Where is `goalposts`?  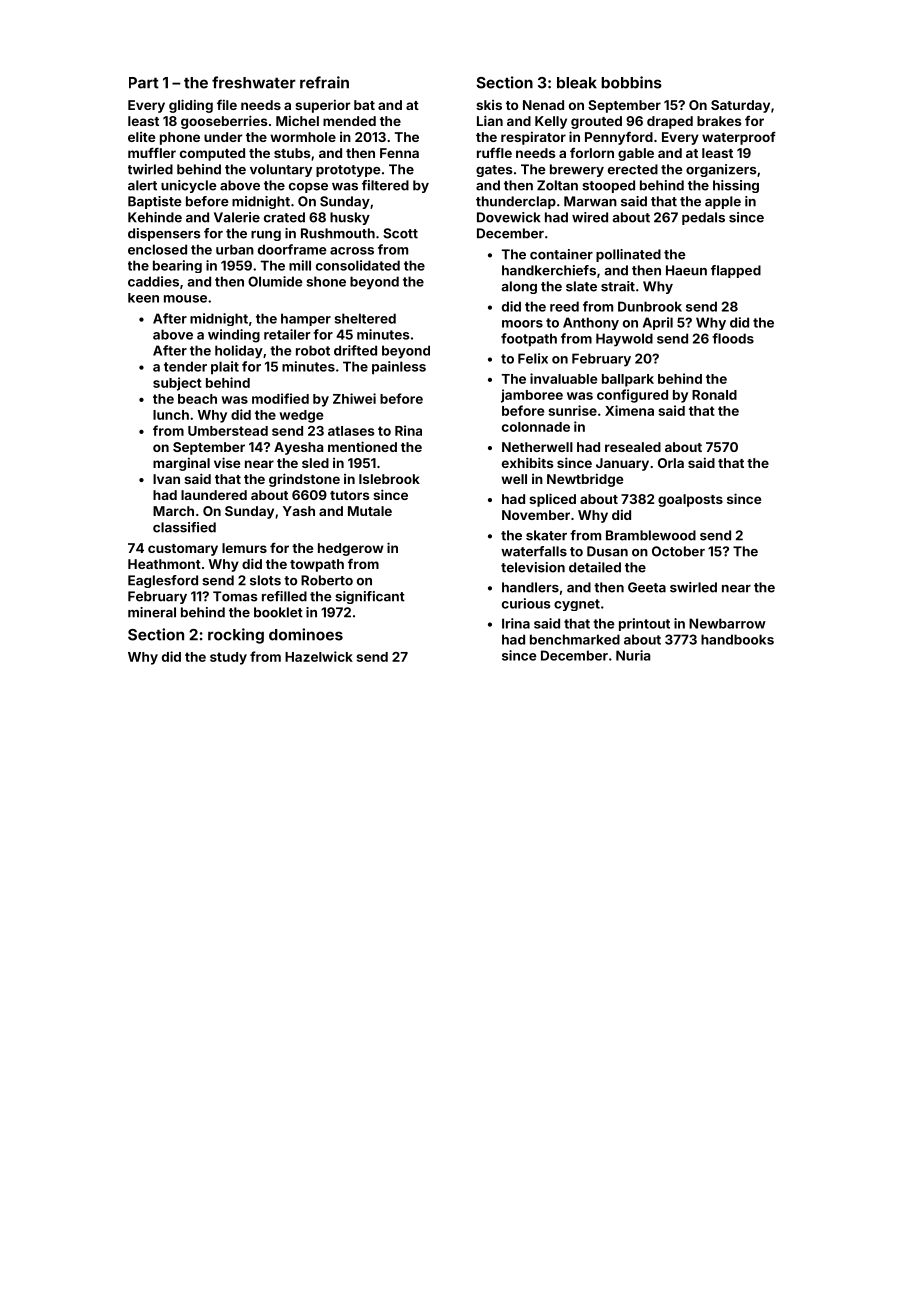
goalposts is located at coordinates (690, 500).
